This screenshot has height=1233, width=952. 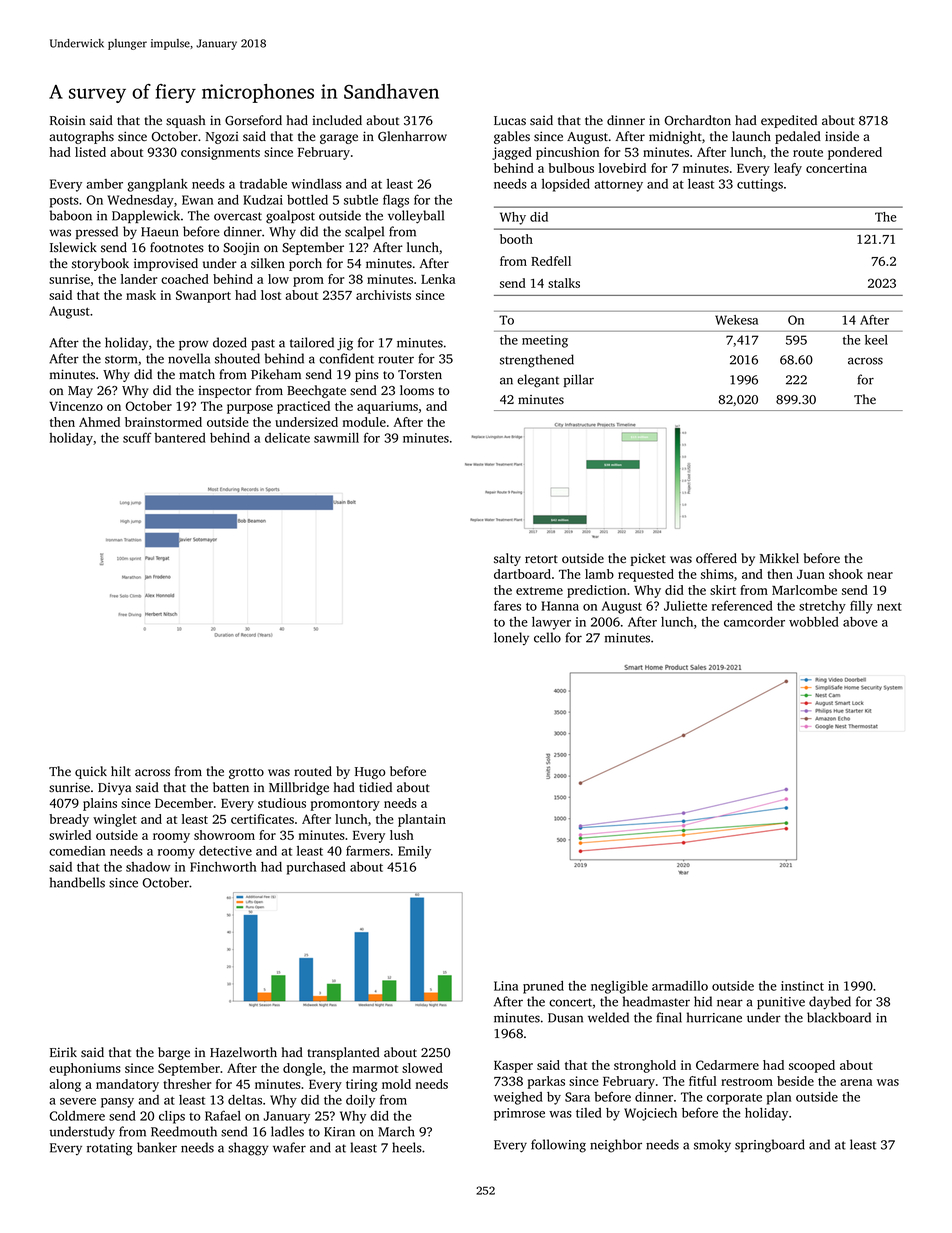 What do you see at coordinates (243, 1052) in the screenshot?
I see `Hazelworth` at bounding box center [243, 1052].
